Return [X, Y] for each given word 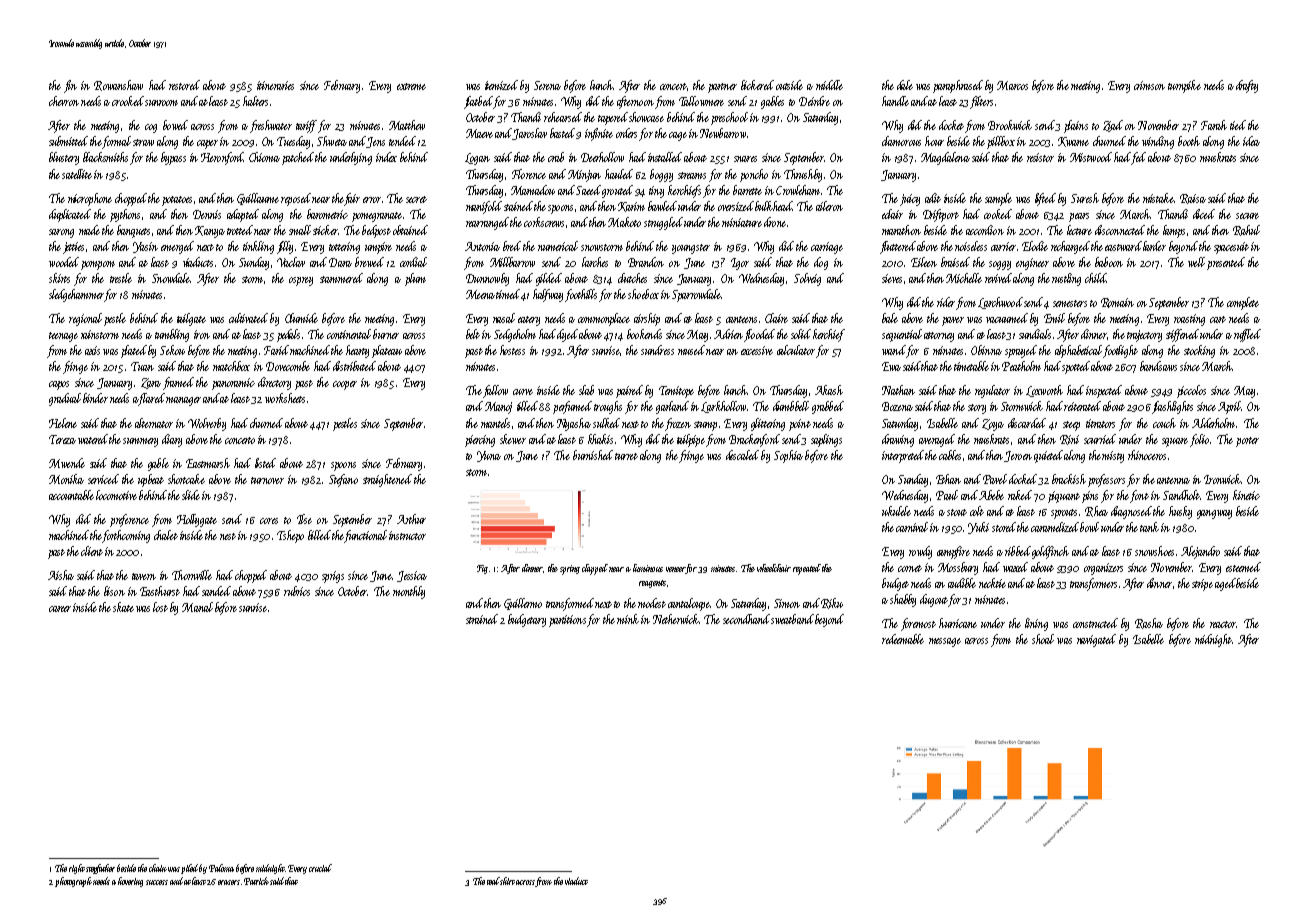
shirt [507, 881]
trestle [121, 278]
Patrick [256, 881]
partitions [567, 621]
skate [123, 607]
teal [493, 881]
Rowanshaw [118, 85]
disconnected [1120, 230]
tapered [613, 118]
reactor [1223, 624]
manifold [484, 207]
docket [951, 125]
